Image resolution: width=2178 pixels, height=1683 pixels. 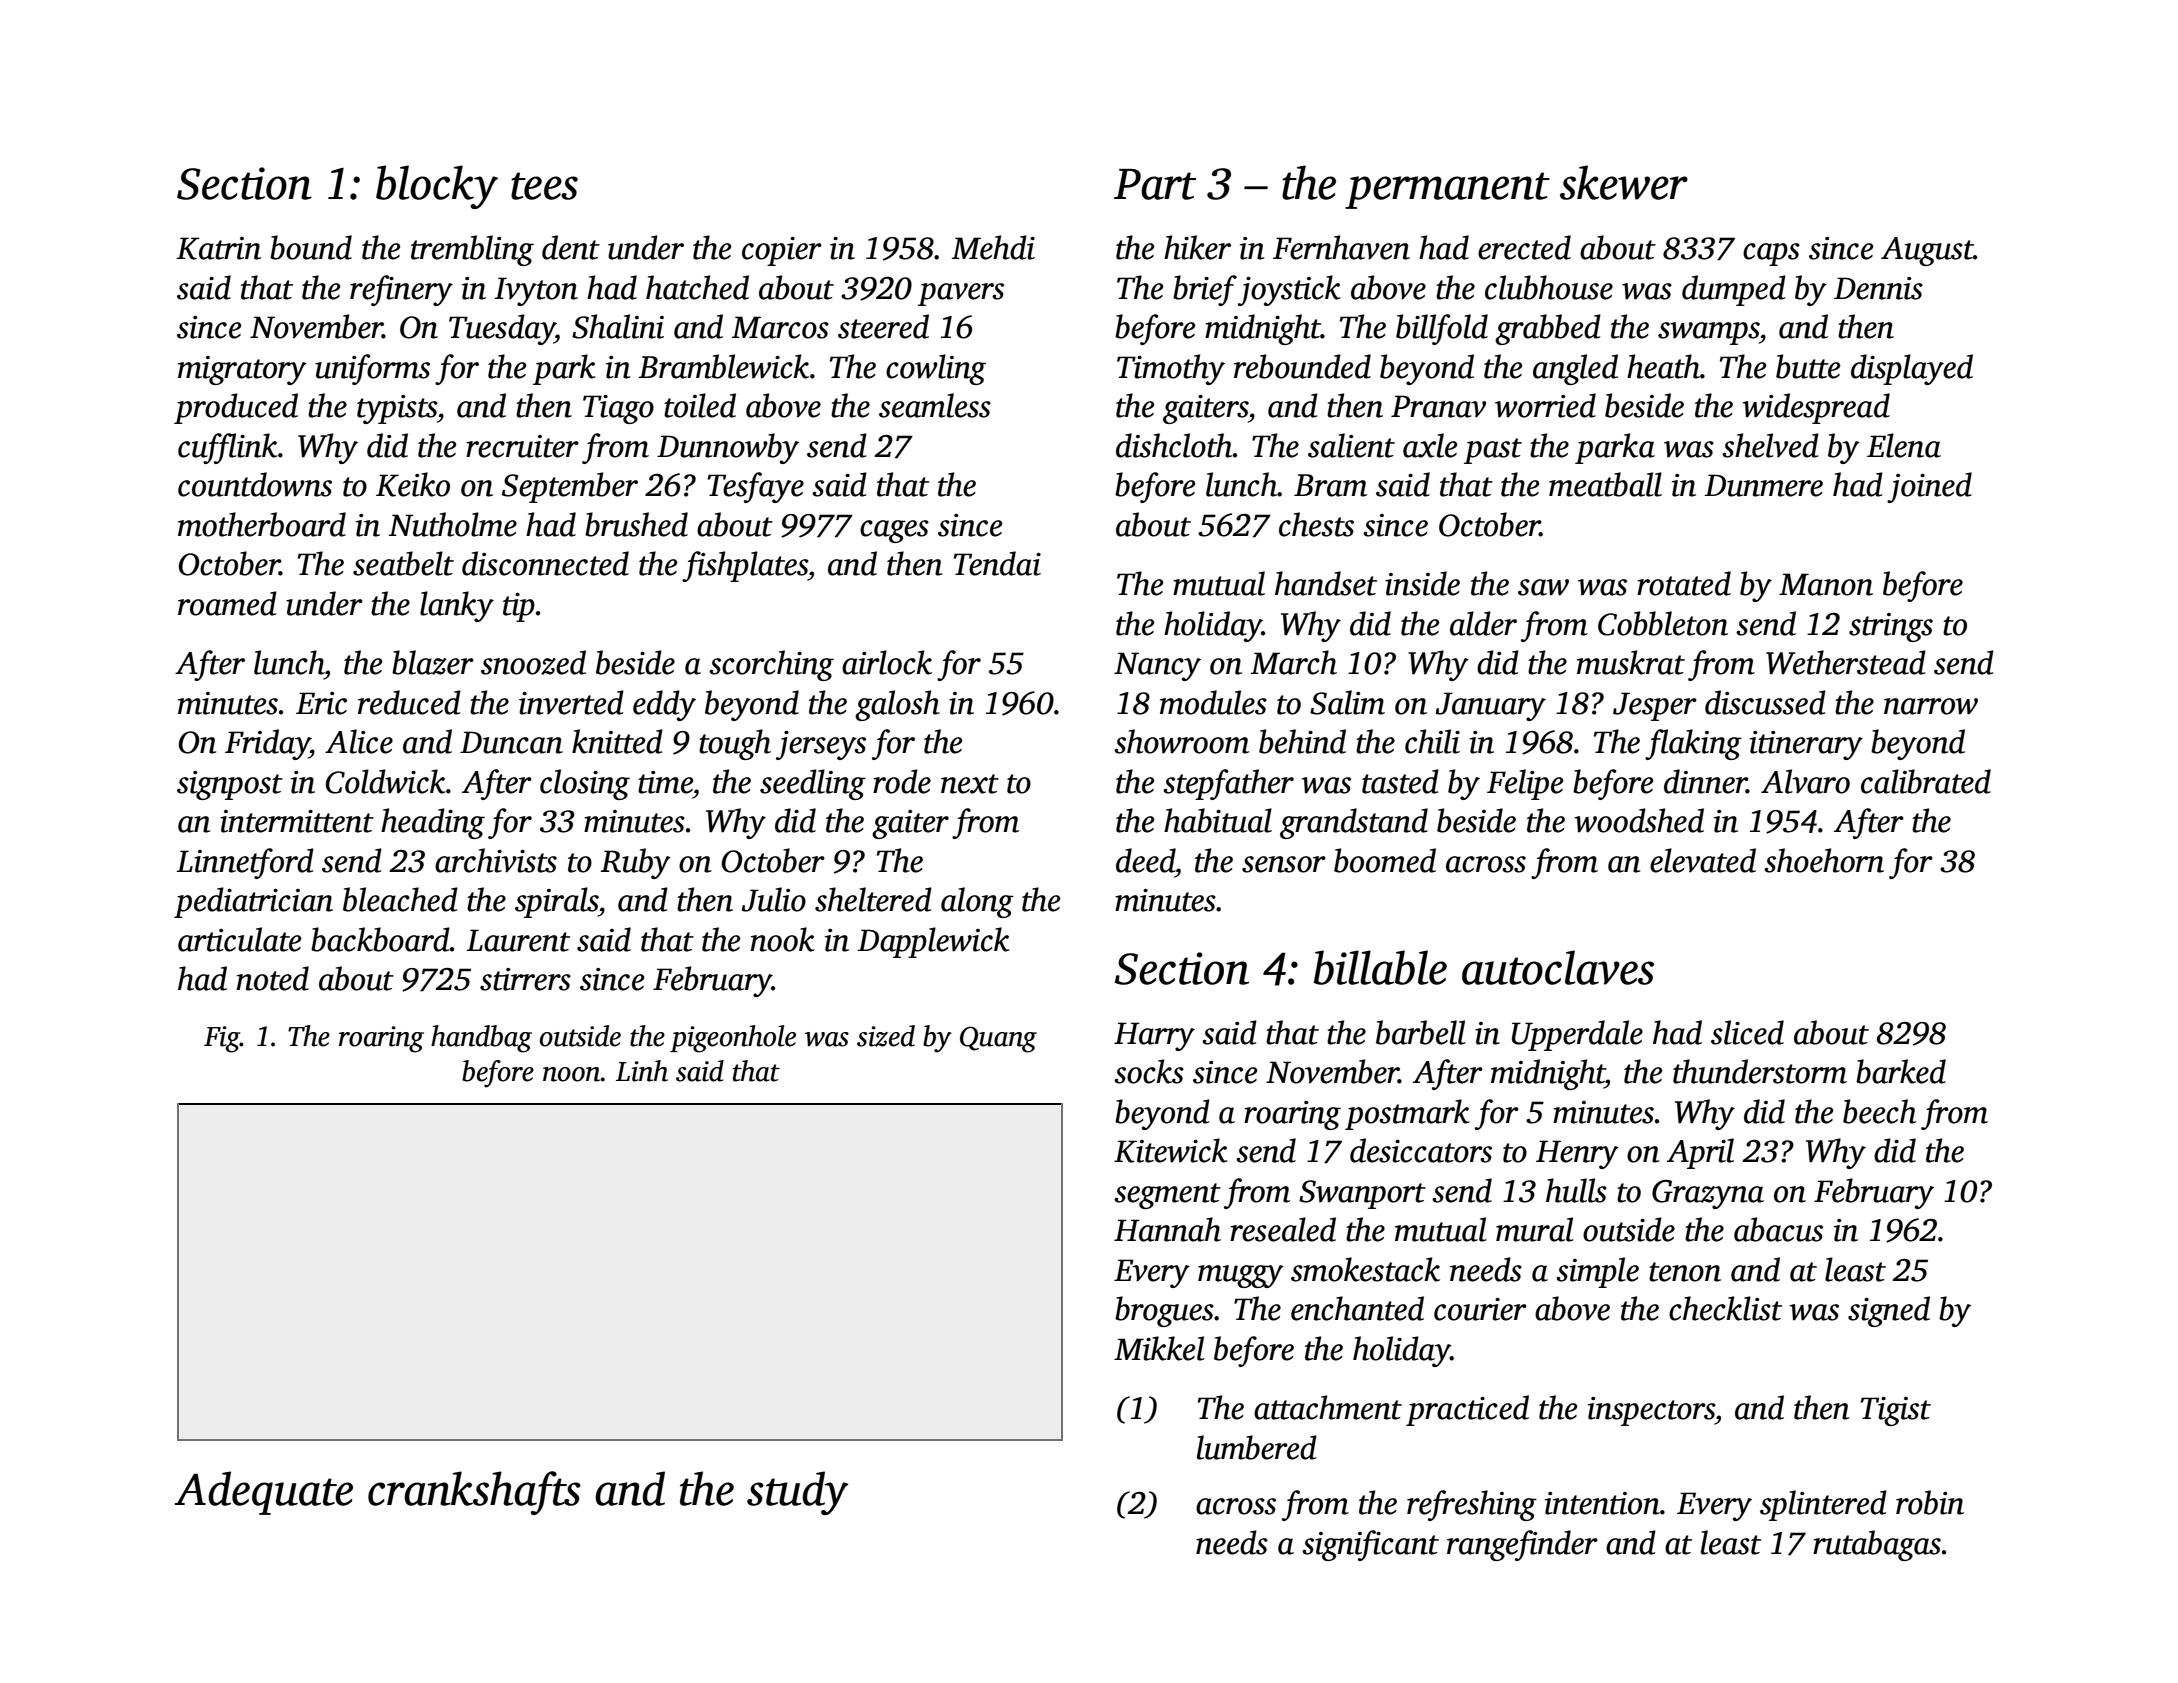 I want to click on skewer, so click(x=1624, y=182).
